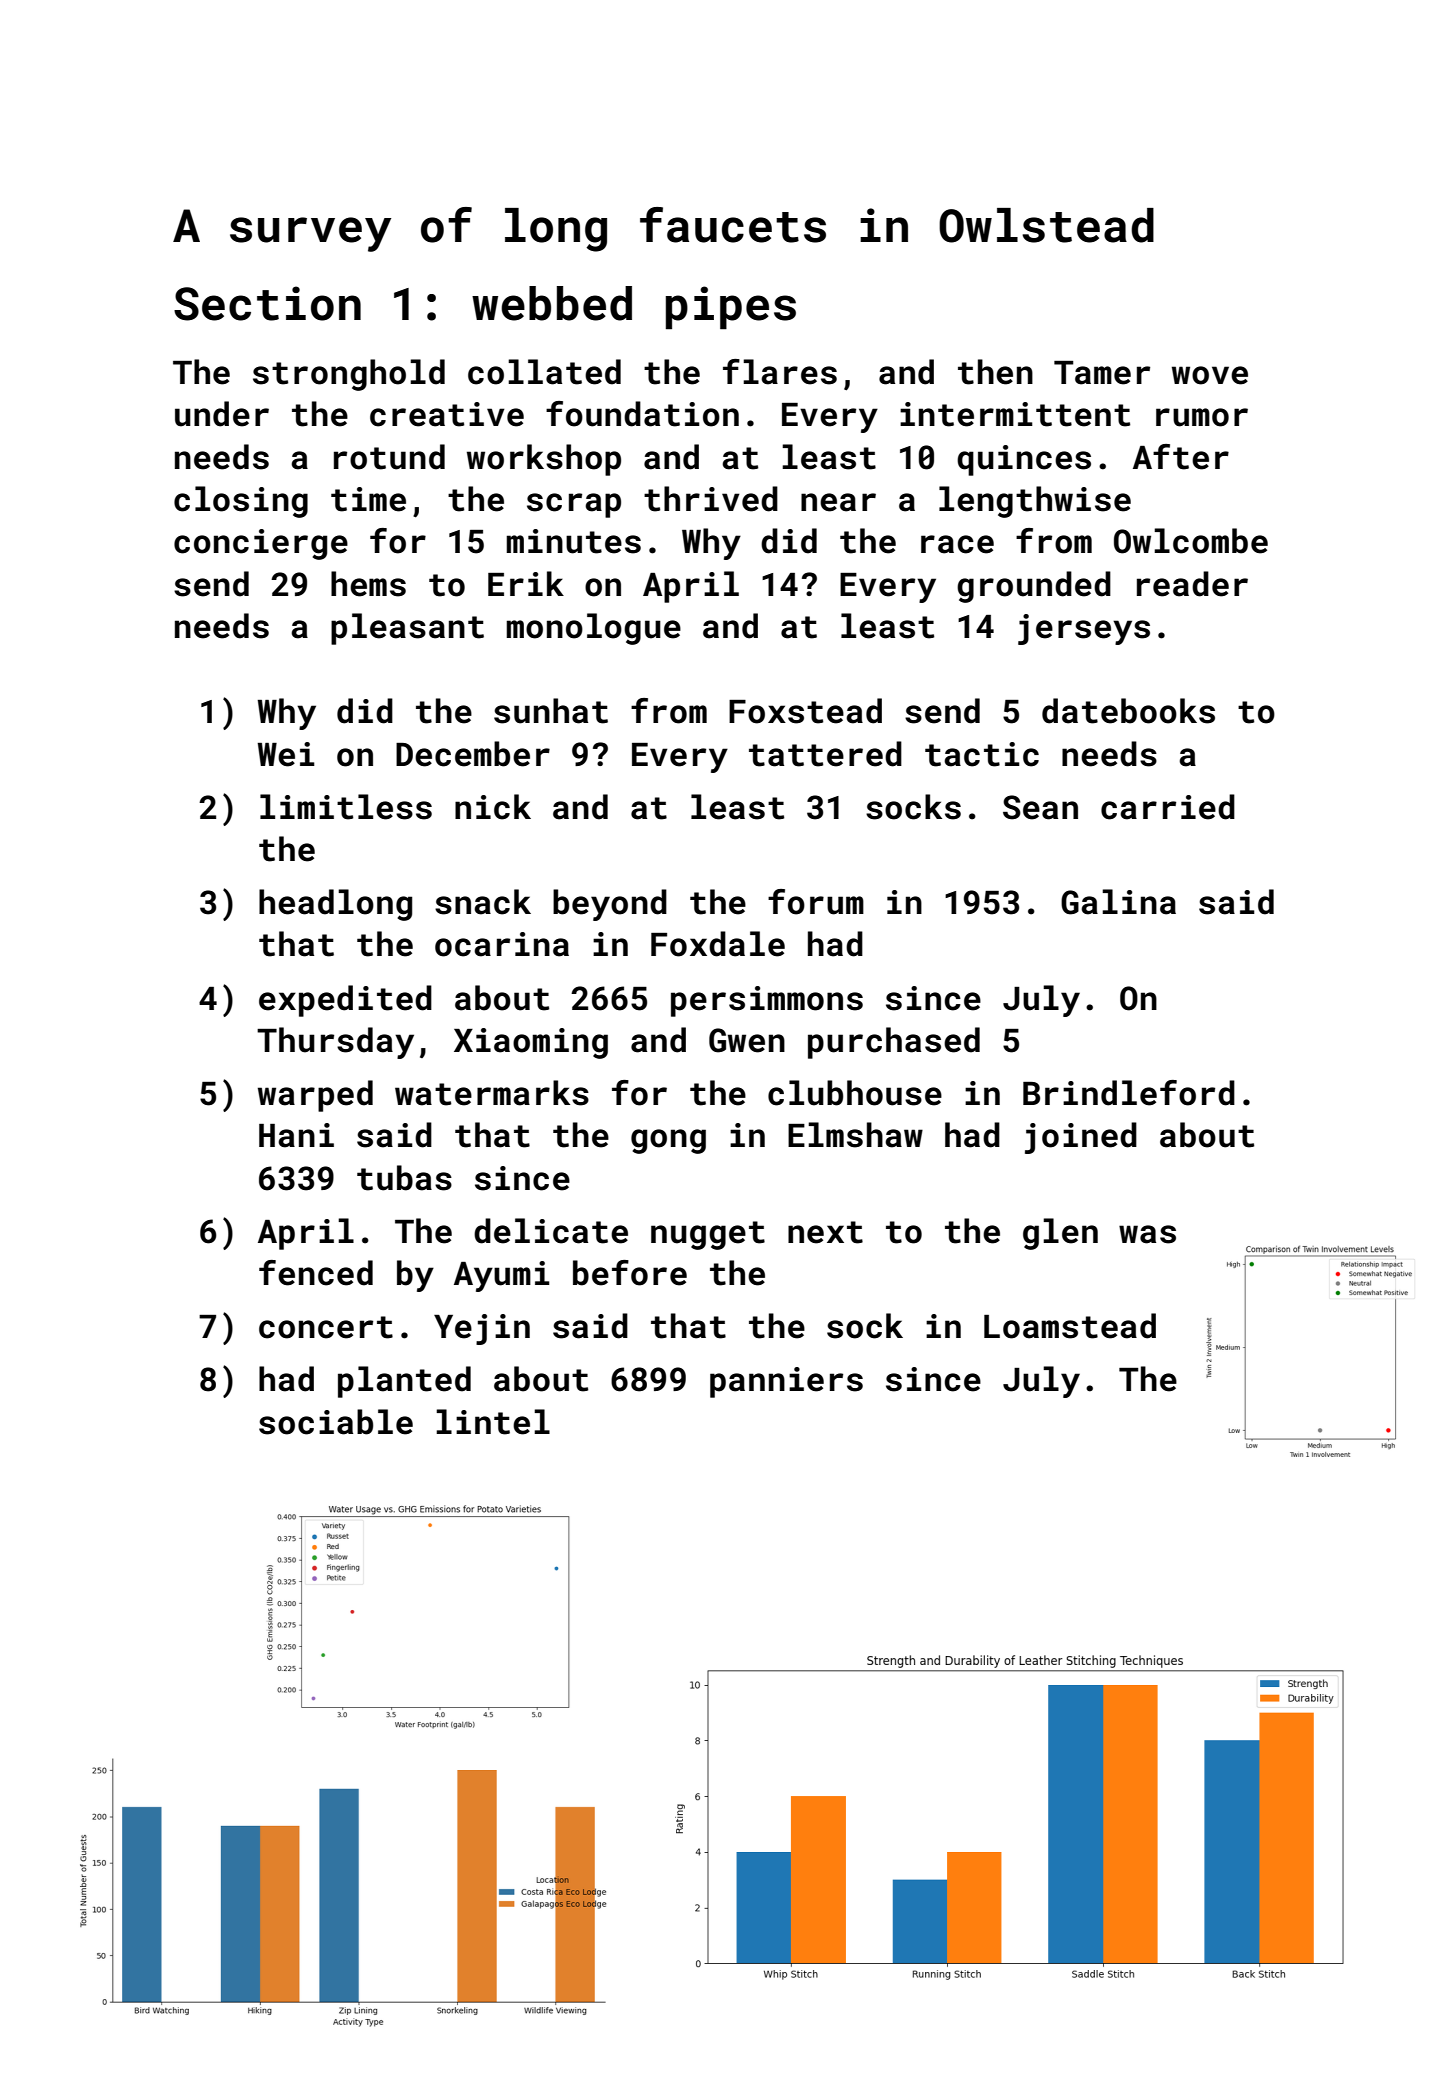  I want to click on panniers, so click(786, 1382).
